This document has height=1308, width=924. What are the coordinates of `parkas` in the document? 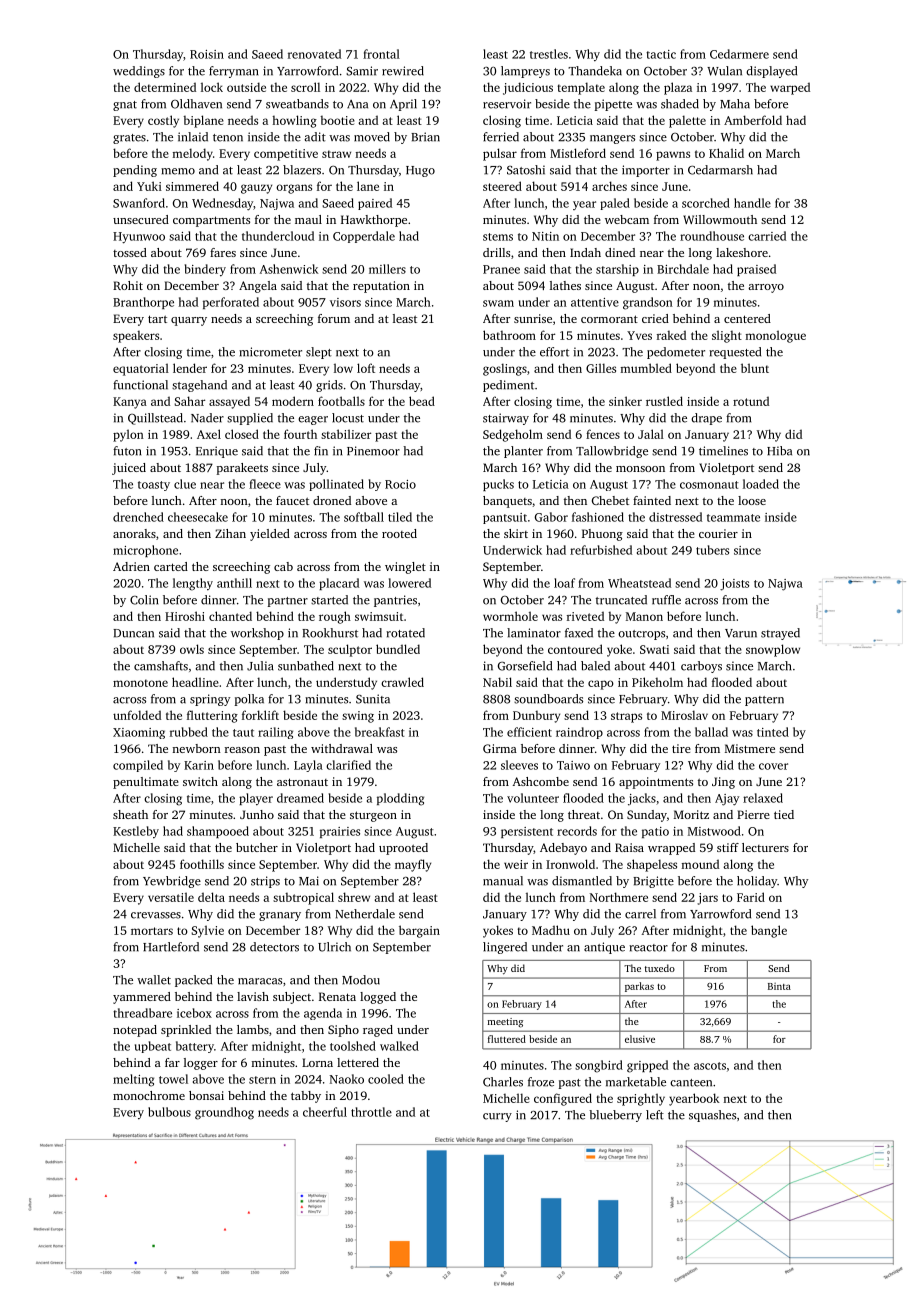 It's located at (639, 987).
